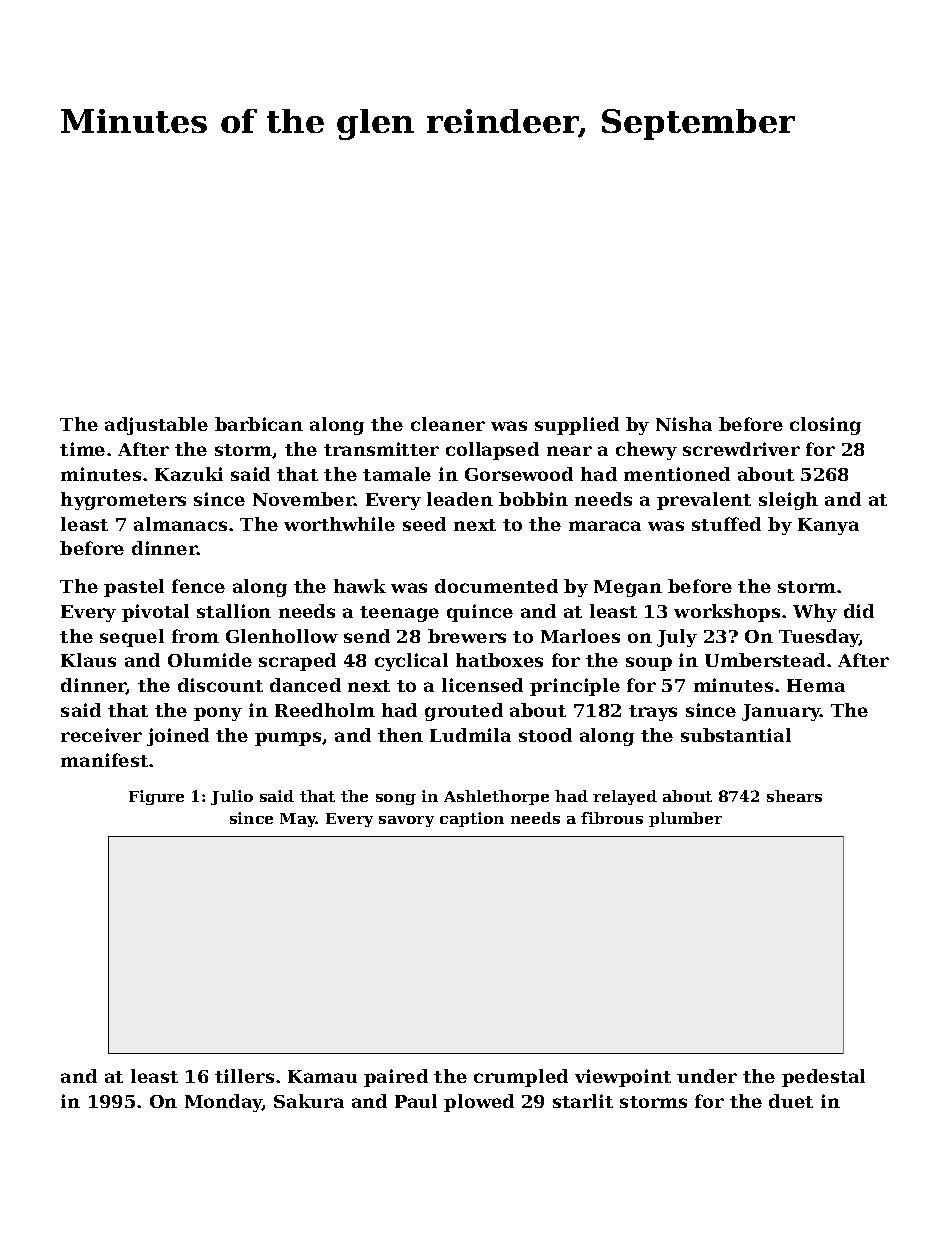  Describe the element at coordinates (496, 586) in the page. I see `documented` at that location.
